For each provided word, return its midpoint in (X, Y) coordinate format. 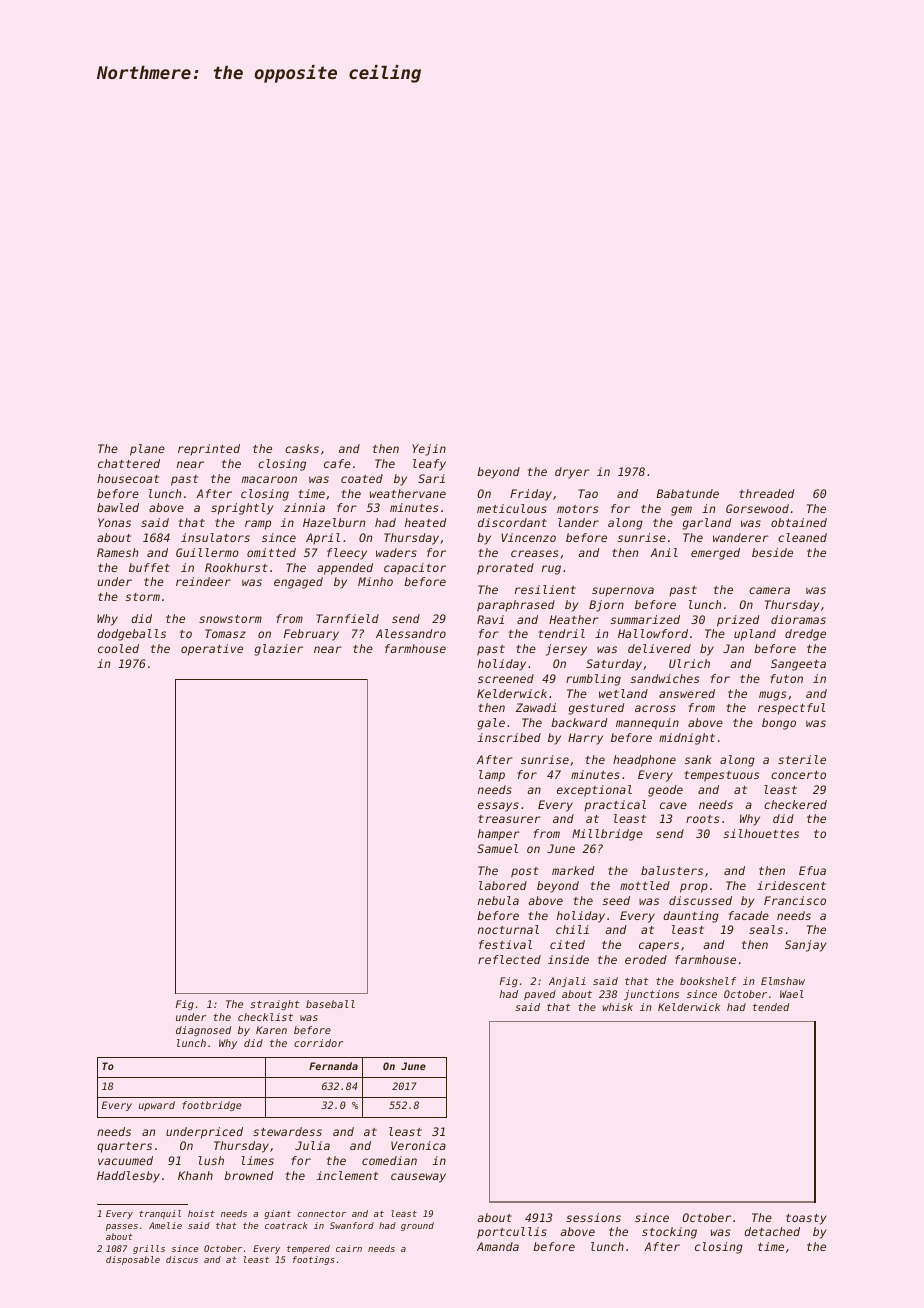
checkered (795, 804)
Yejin (429, 450)
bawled (118, 507)
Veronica (418, 1145)
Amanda (498, 1246)
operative (212, 650)
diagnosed (203, 1031)
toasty (806, 1219)
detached (772, 1231)
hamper (499, 834)
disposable (133, 1260)
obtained (799, 522)
